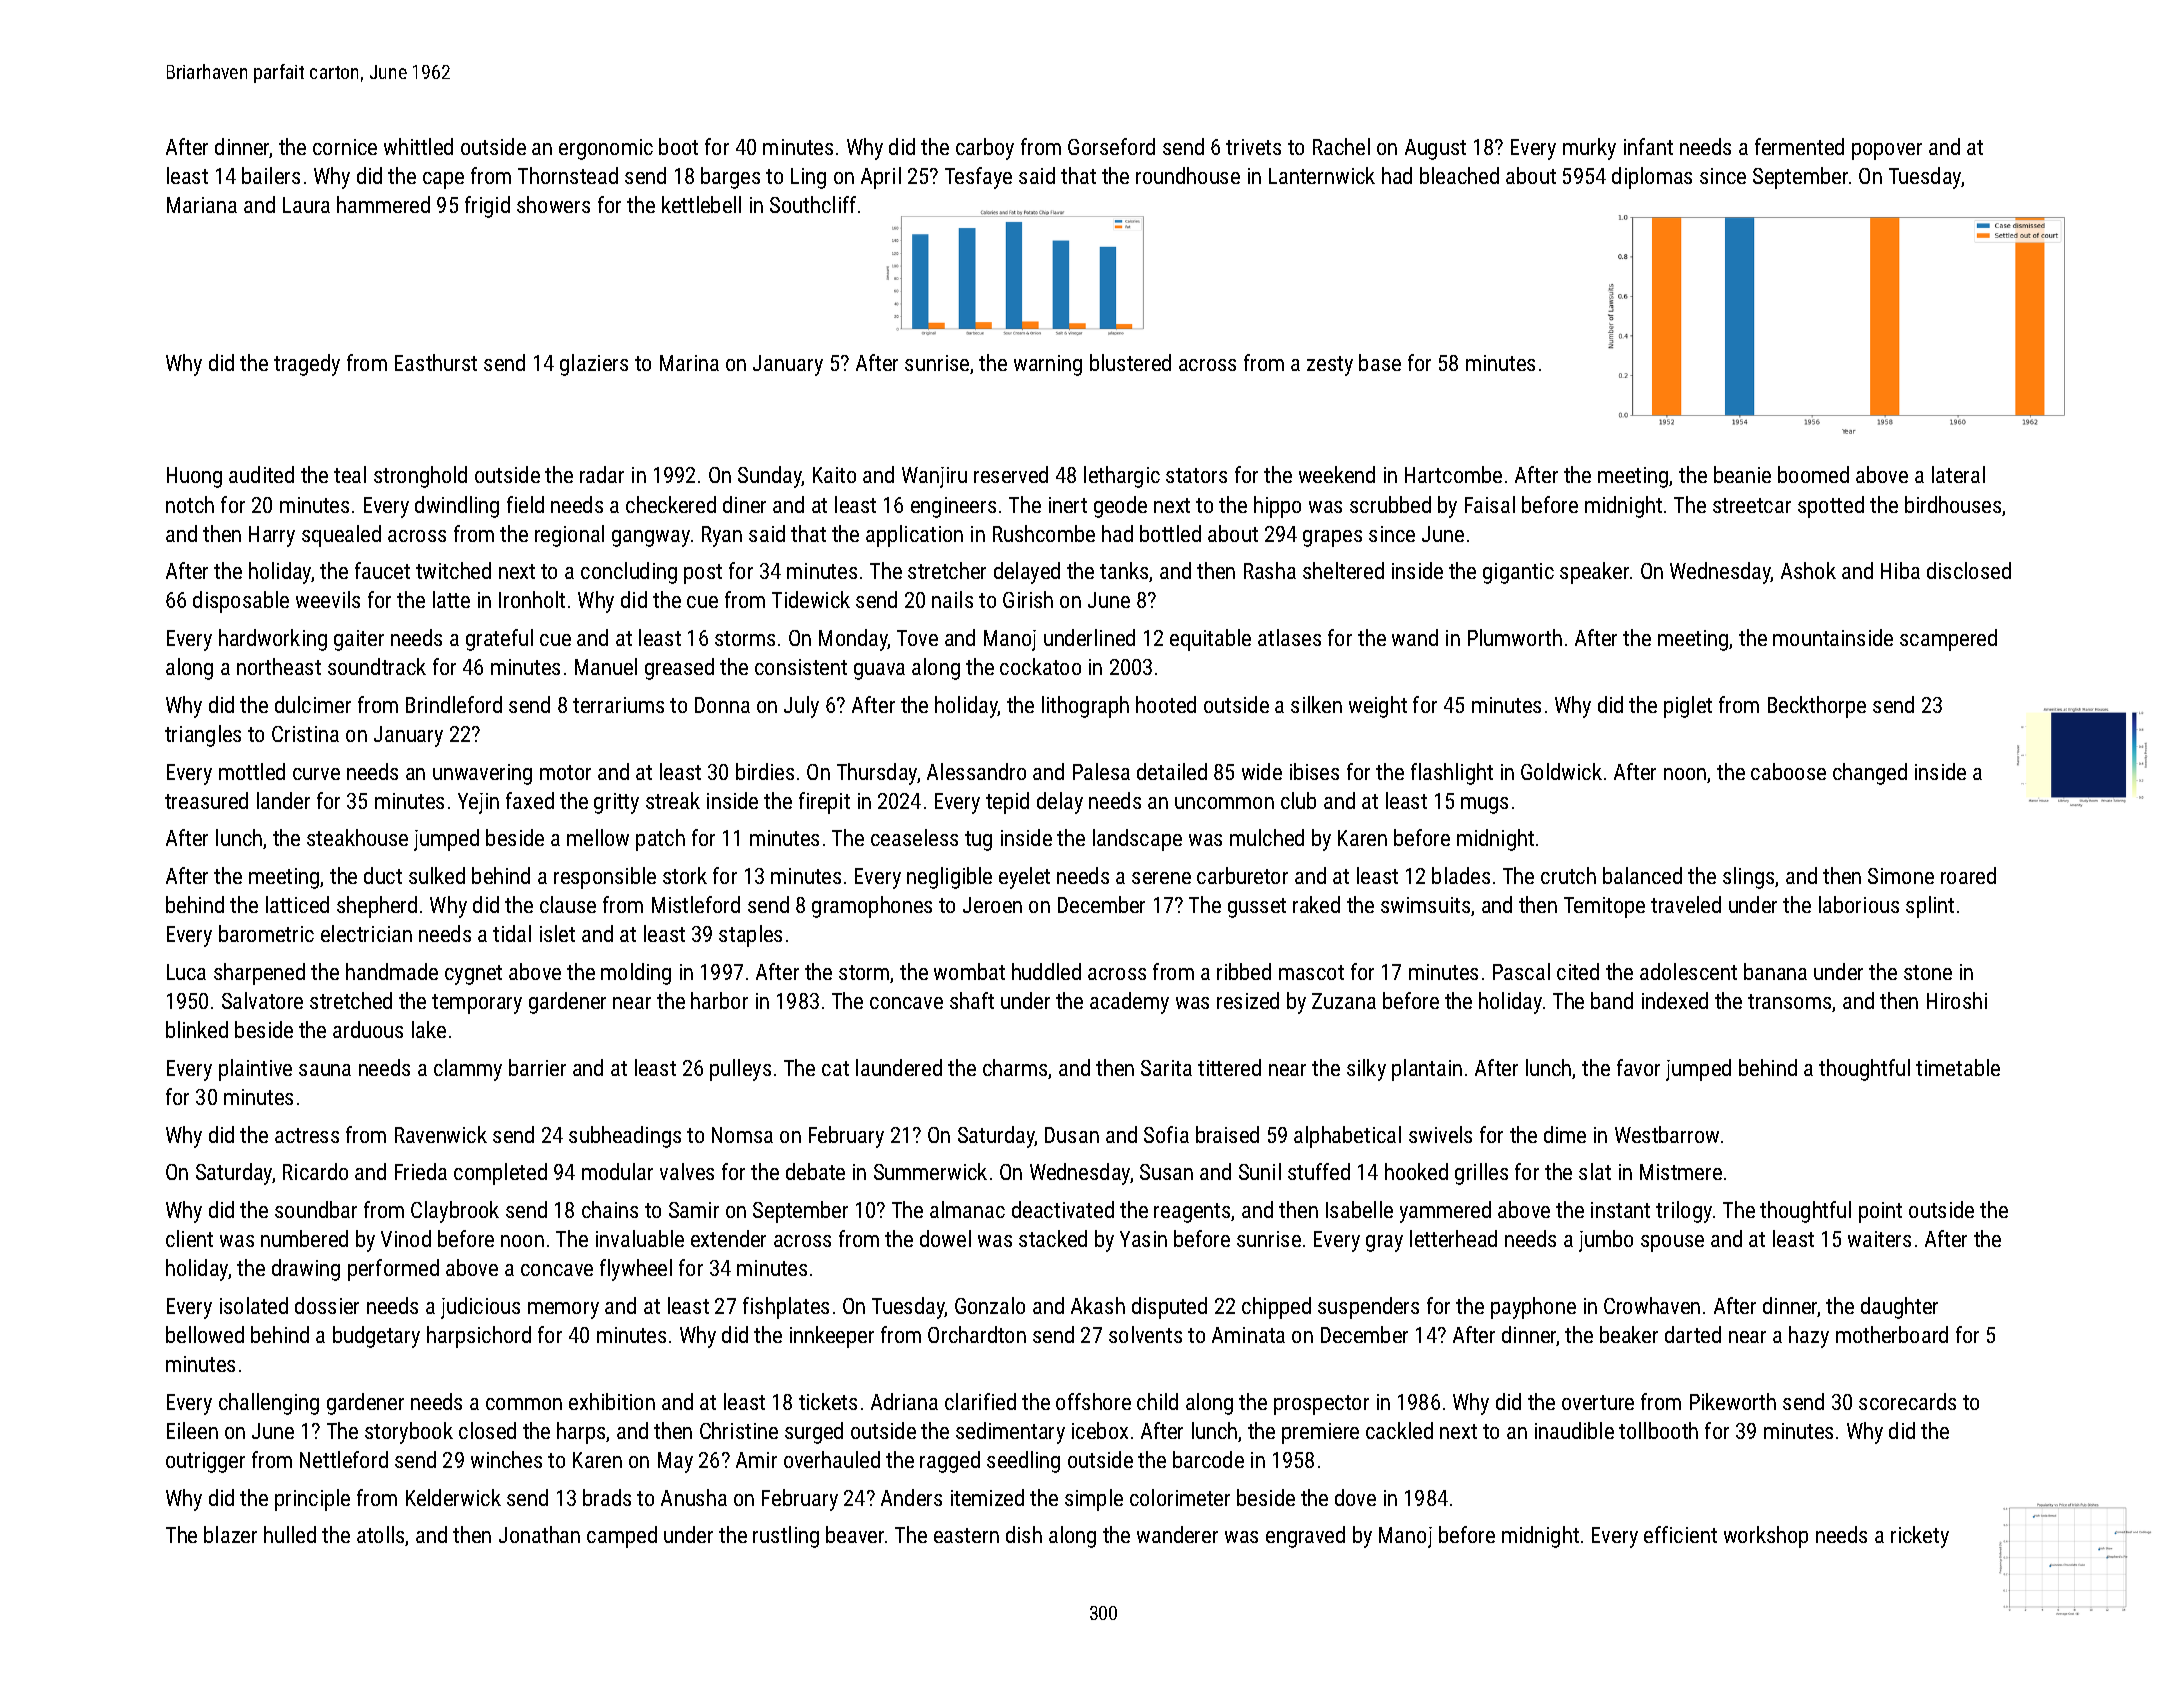  What do you see at coordinates (499, 640) in the screenshot?
I see `grateful` at bounding box center [499, 640].
